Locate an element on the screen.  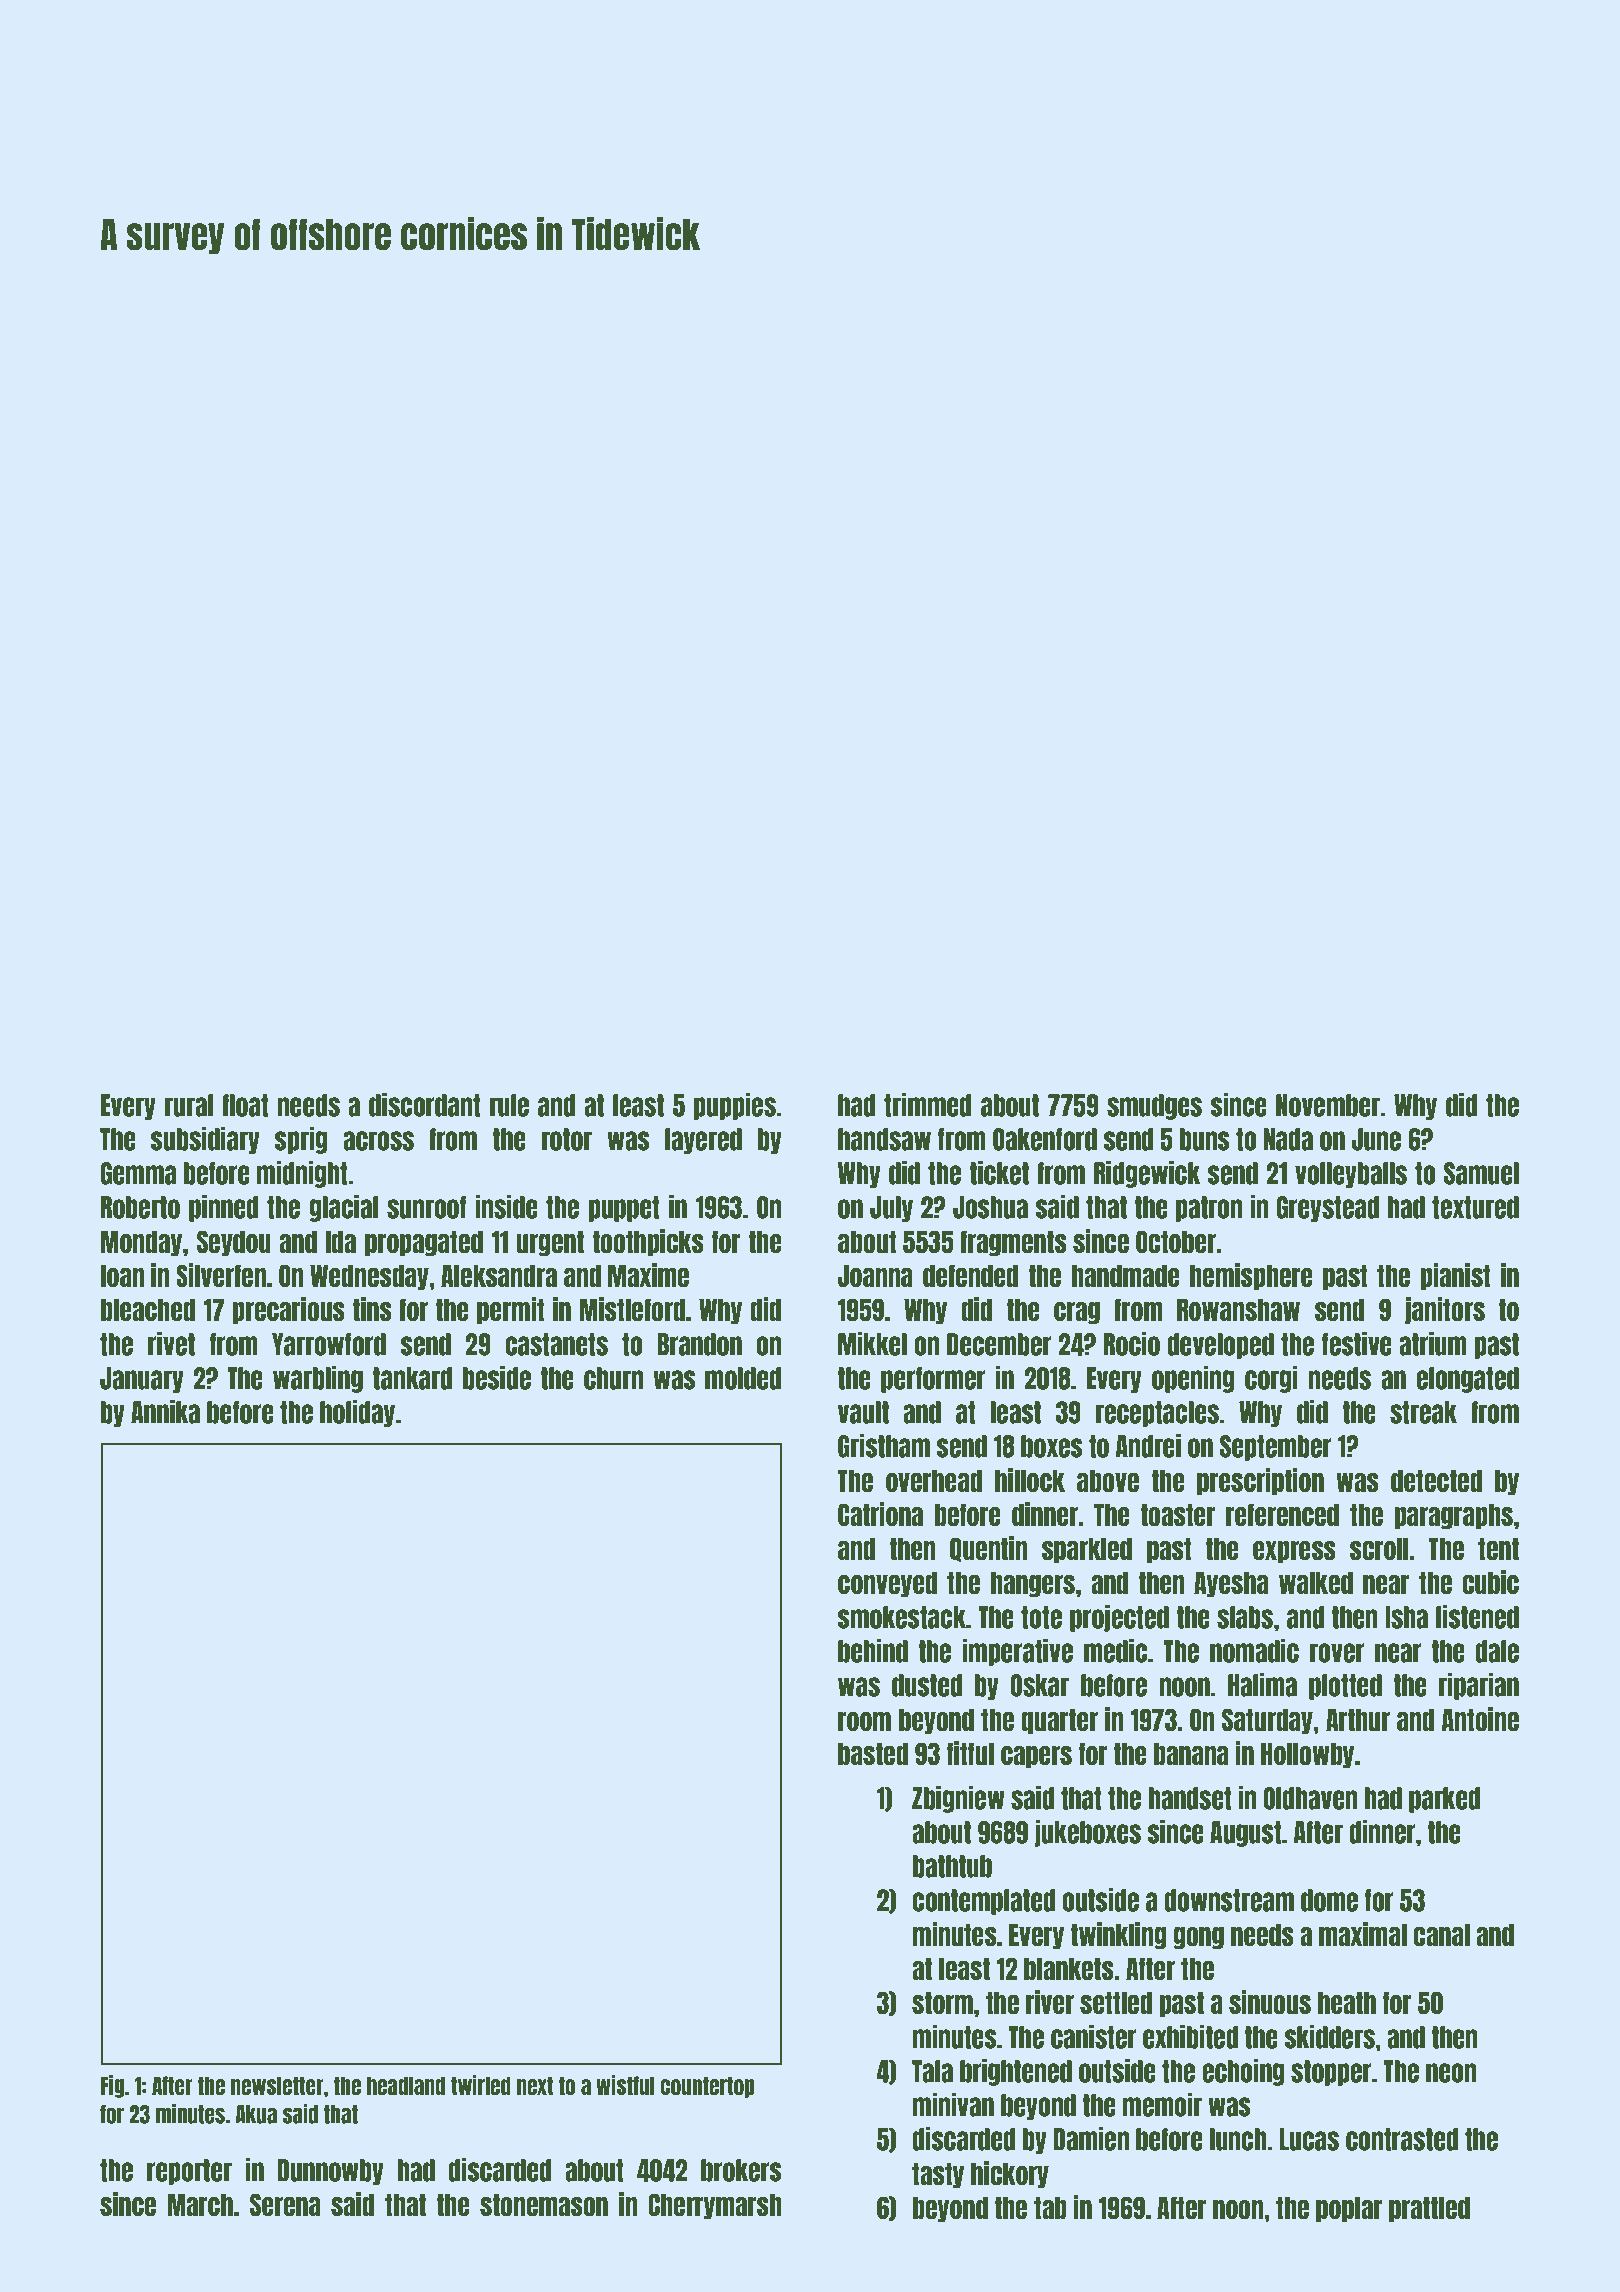
dale is located at coordinates (1497, 1651).
